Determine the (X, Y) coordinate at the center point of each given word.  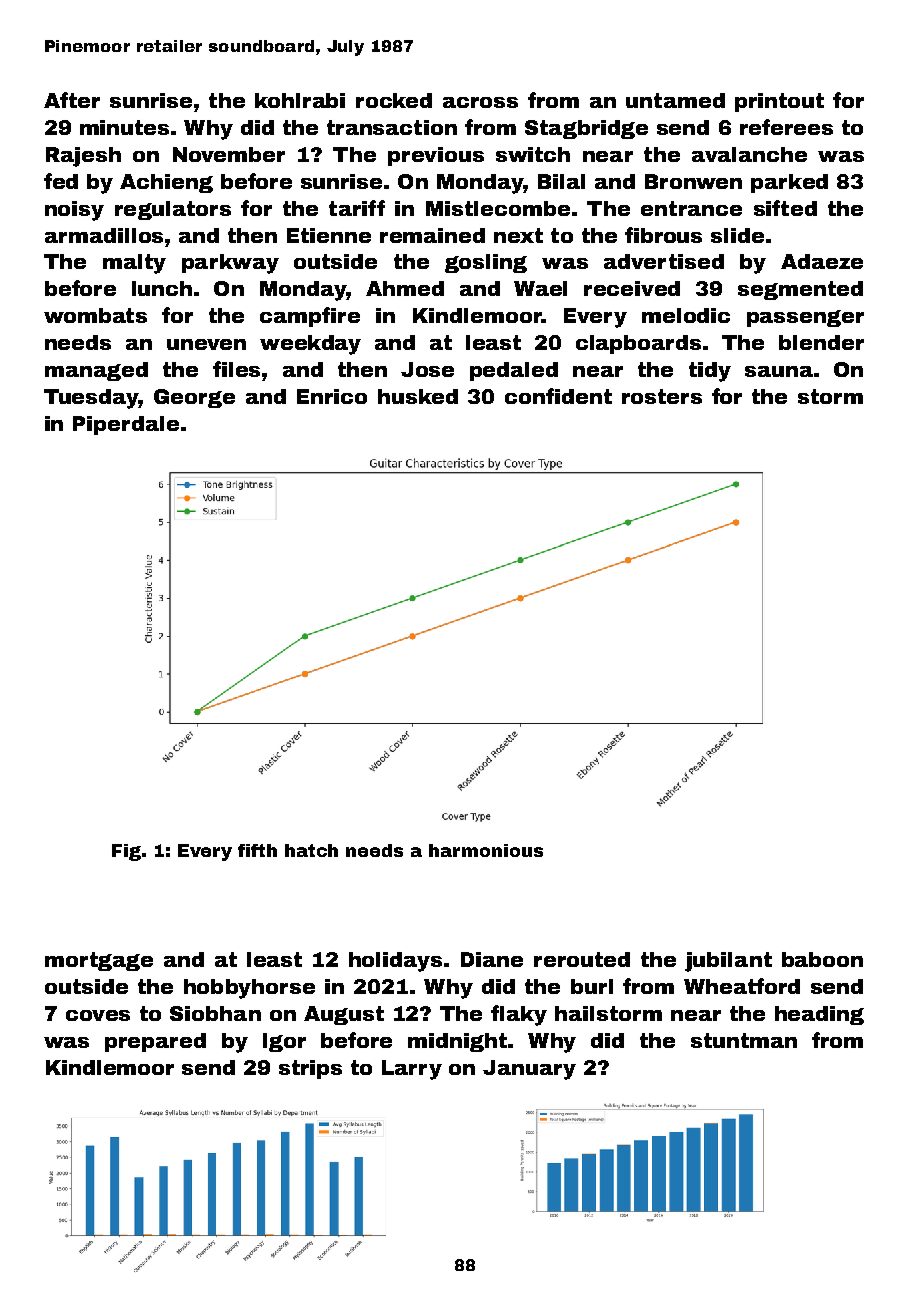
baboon (822, 959)
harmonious (486, 850)
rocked (394, 100)
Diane (492, 959)
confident (558, 396)
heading (819, 1015)
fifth (257, 850)
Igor (284, 1042)
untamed (675, 100)
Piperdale (126, 425)
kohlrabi (300, 100)
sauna (779, 371)
